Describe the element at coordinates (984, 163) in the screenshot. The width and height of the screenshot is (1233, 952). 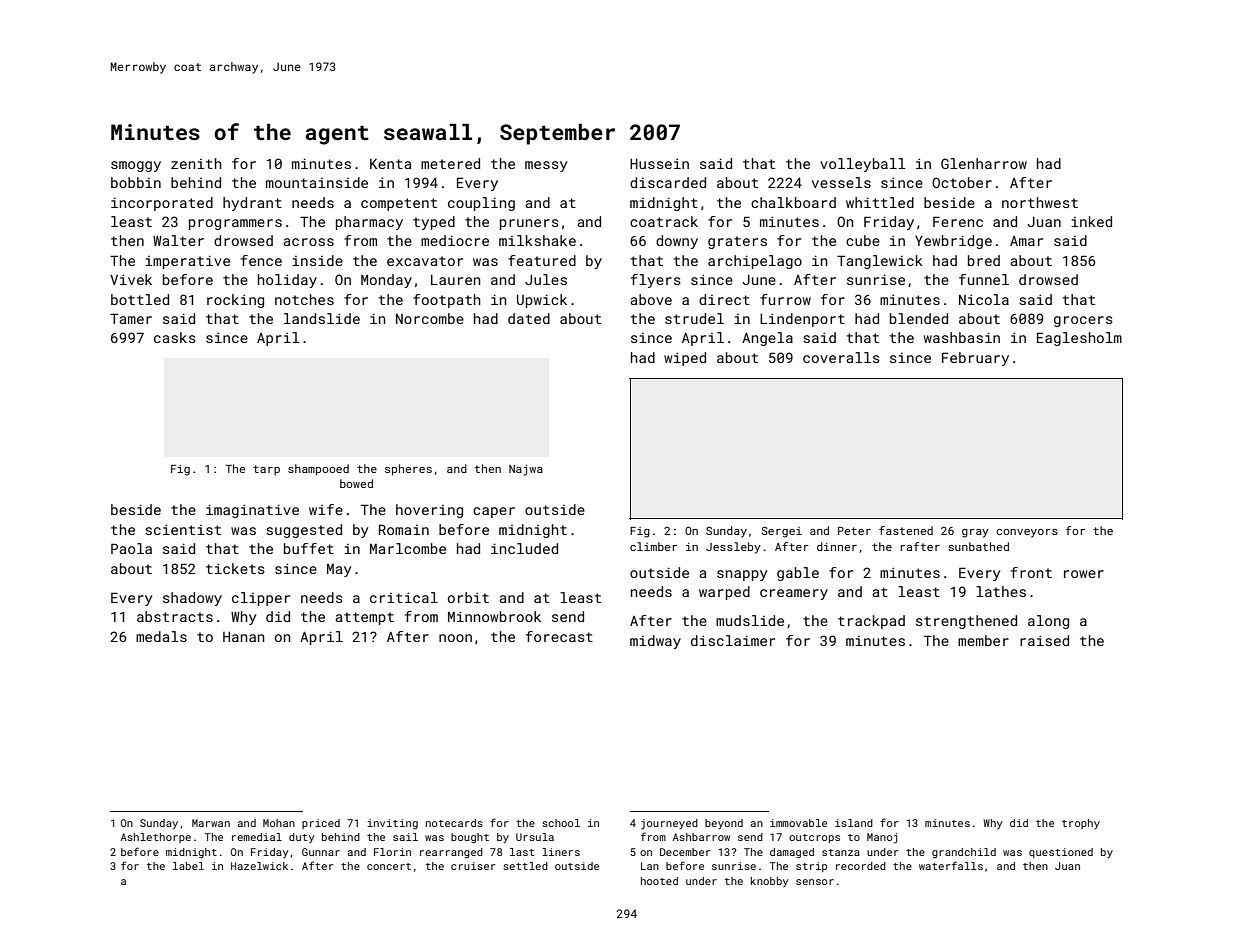
I see `Glenharrow` at that location.
